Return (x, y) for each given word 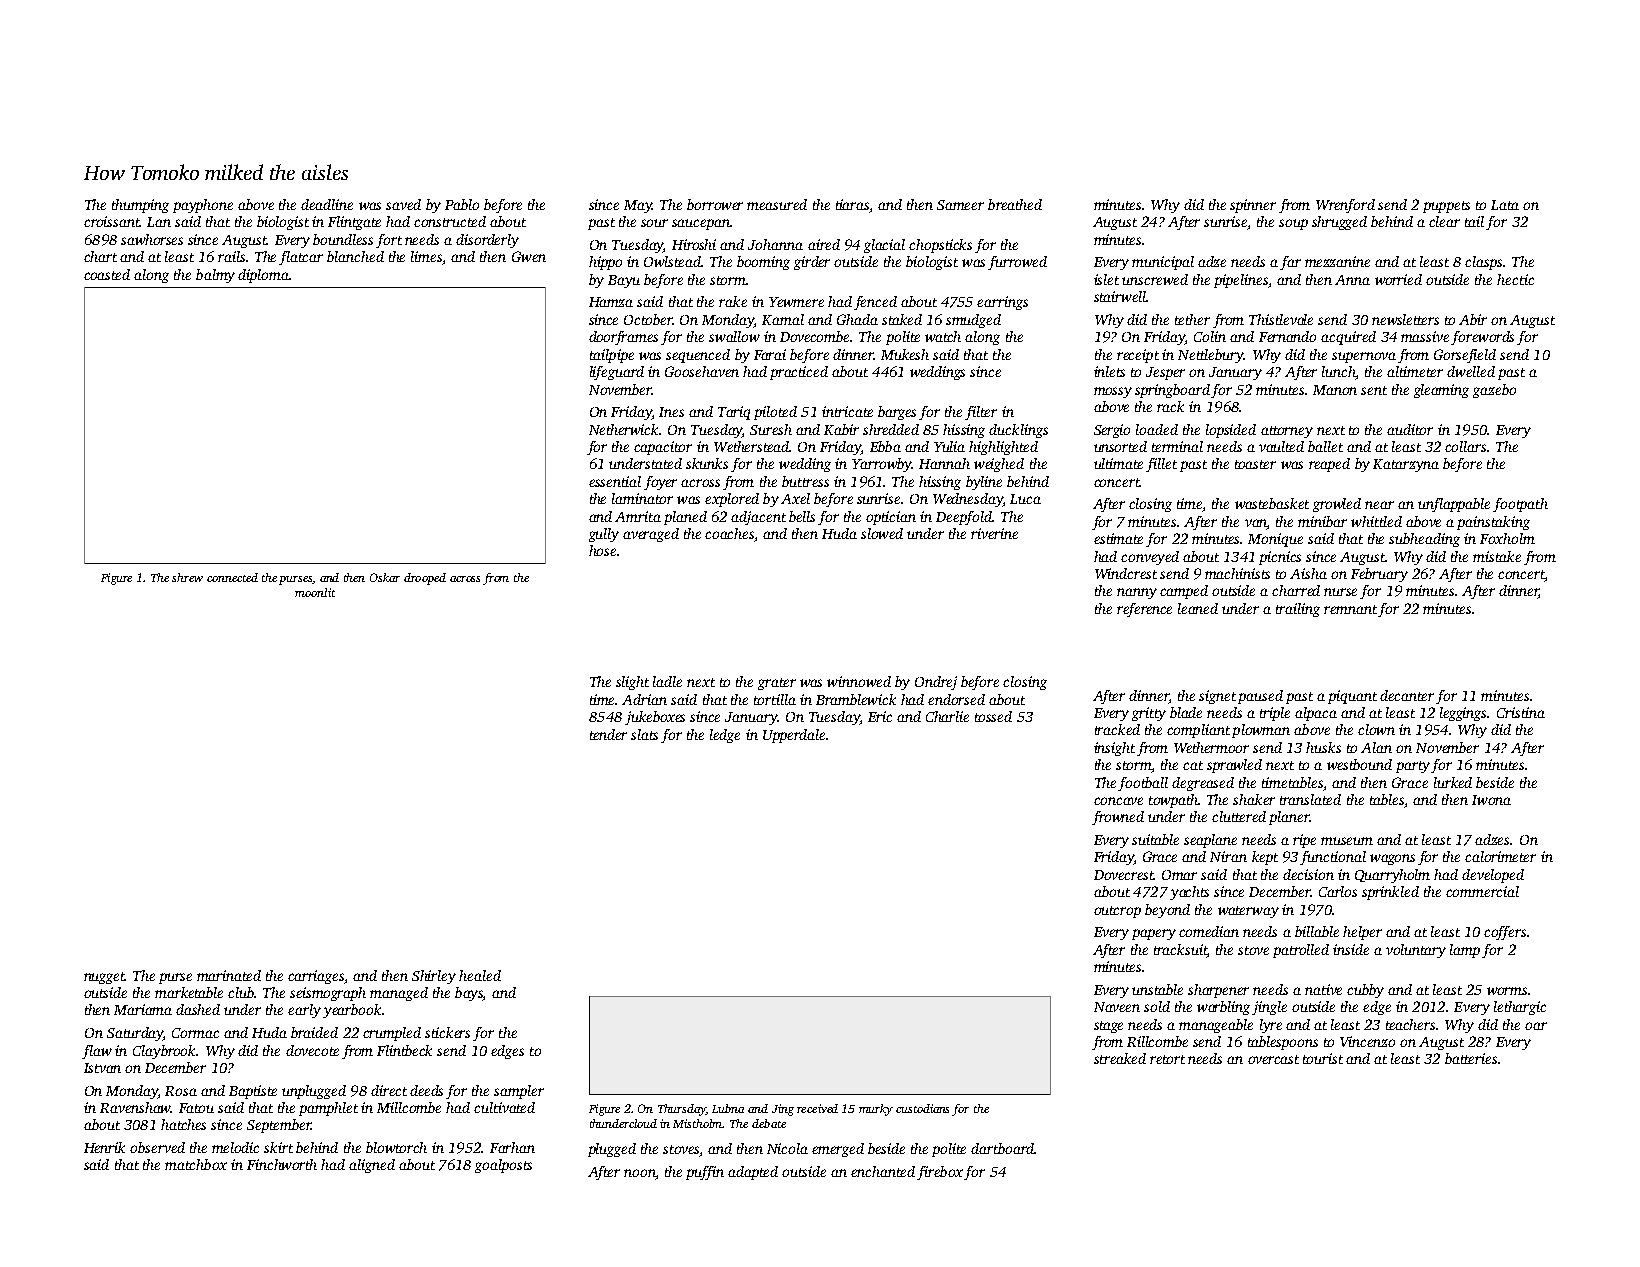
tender (608, 734)
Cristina (1521, 712)
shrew (187, 577)
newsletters (1405, 319)
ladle (667, 681)
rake (733, 301)
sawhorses (152, 239)
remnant (1350, 609)
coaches (729, 533)
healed (480, 975)
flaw (97, 1052)
